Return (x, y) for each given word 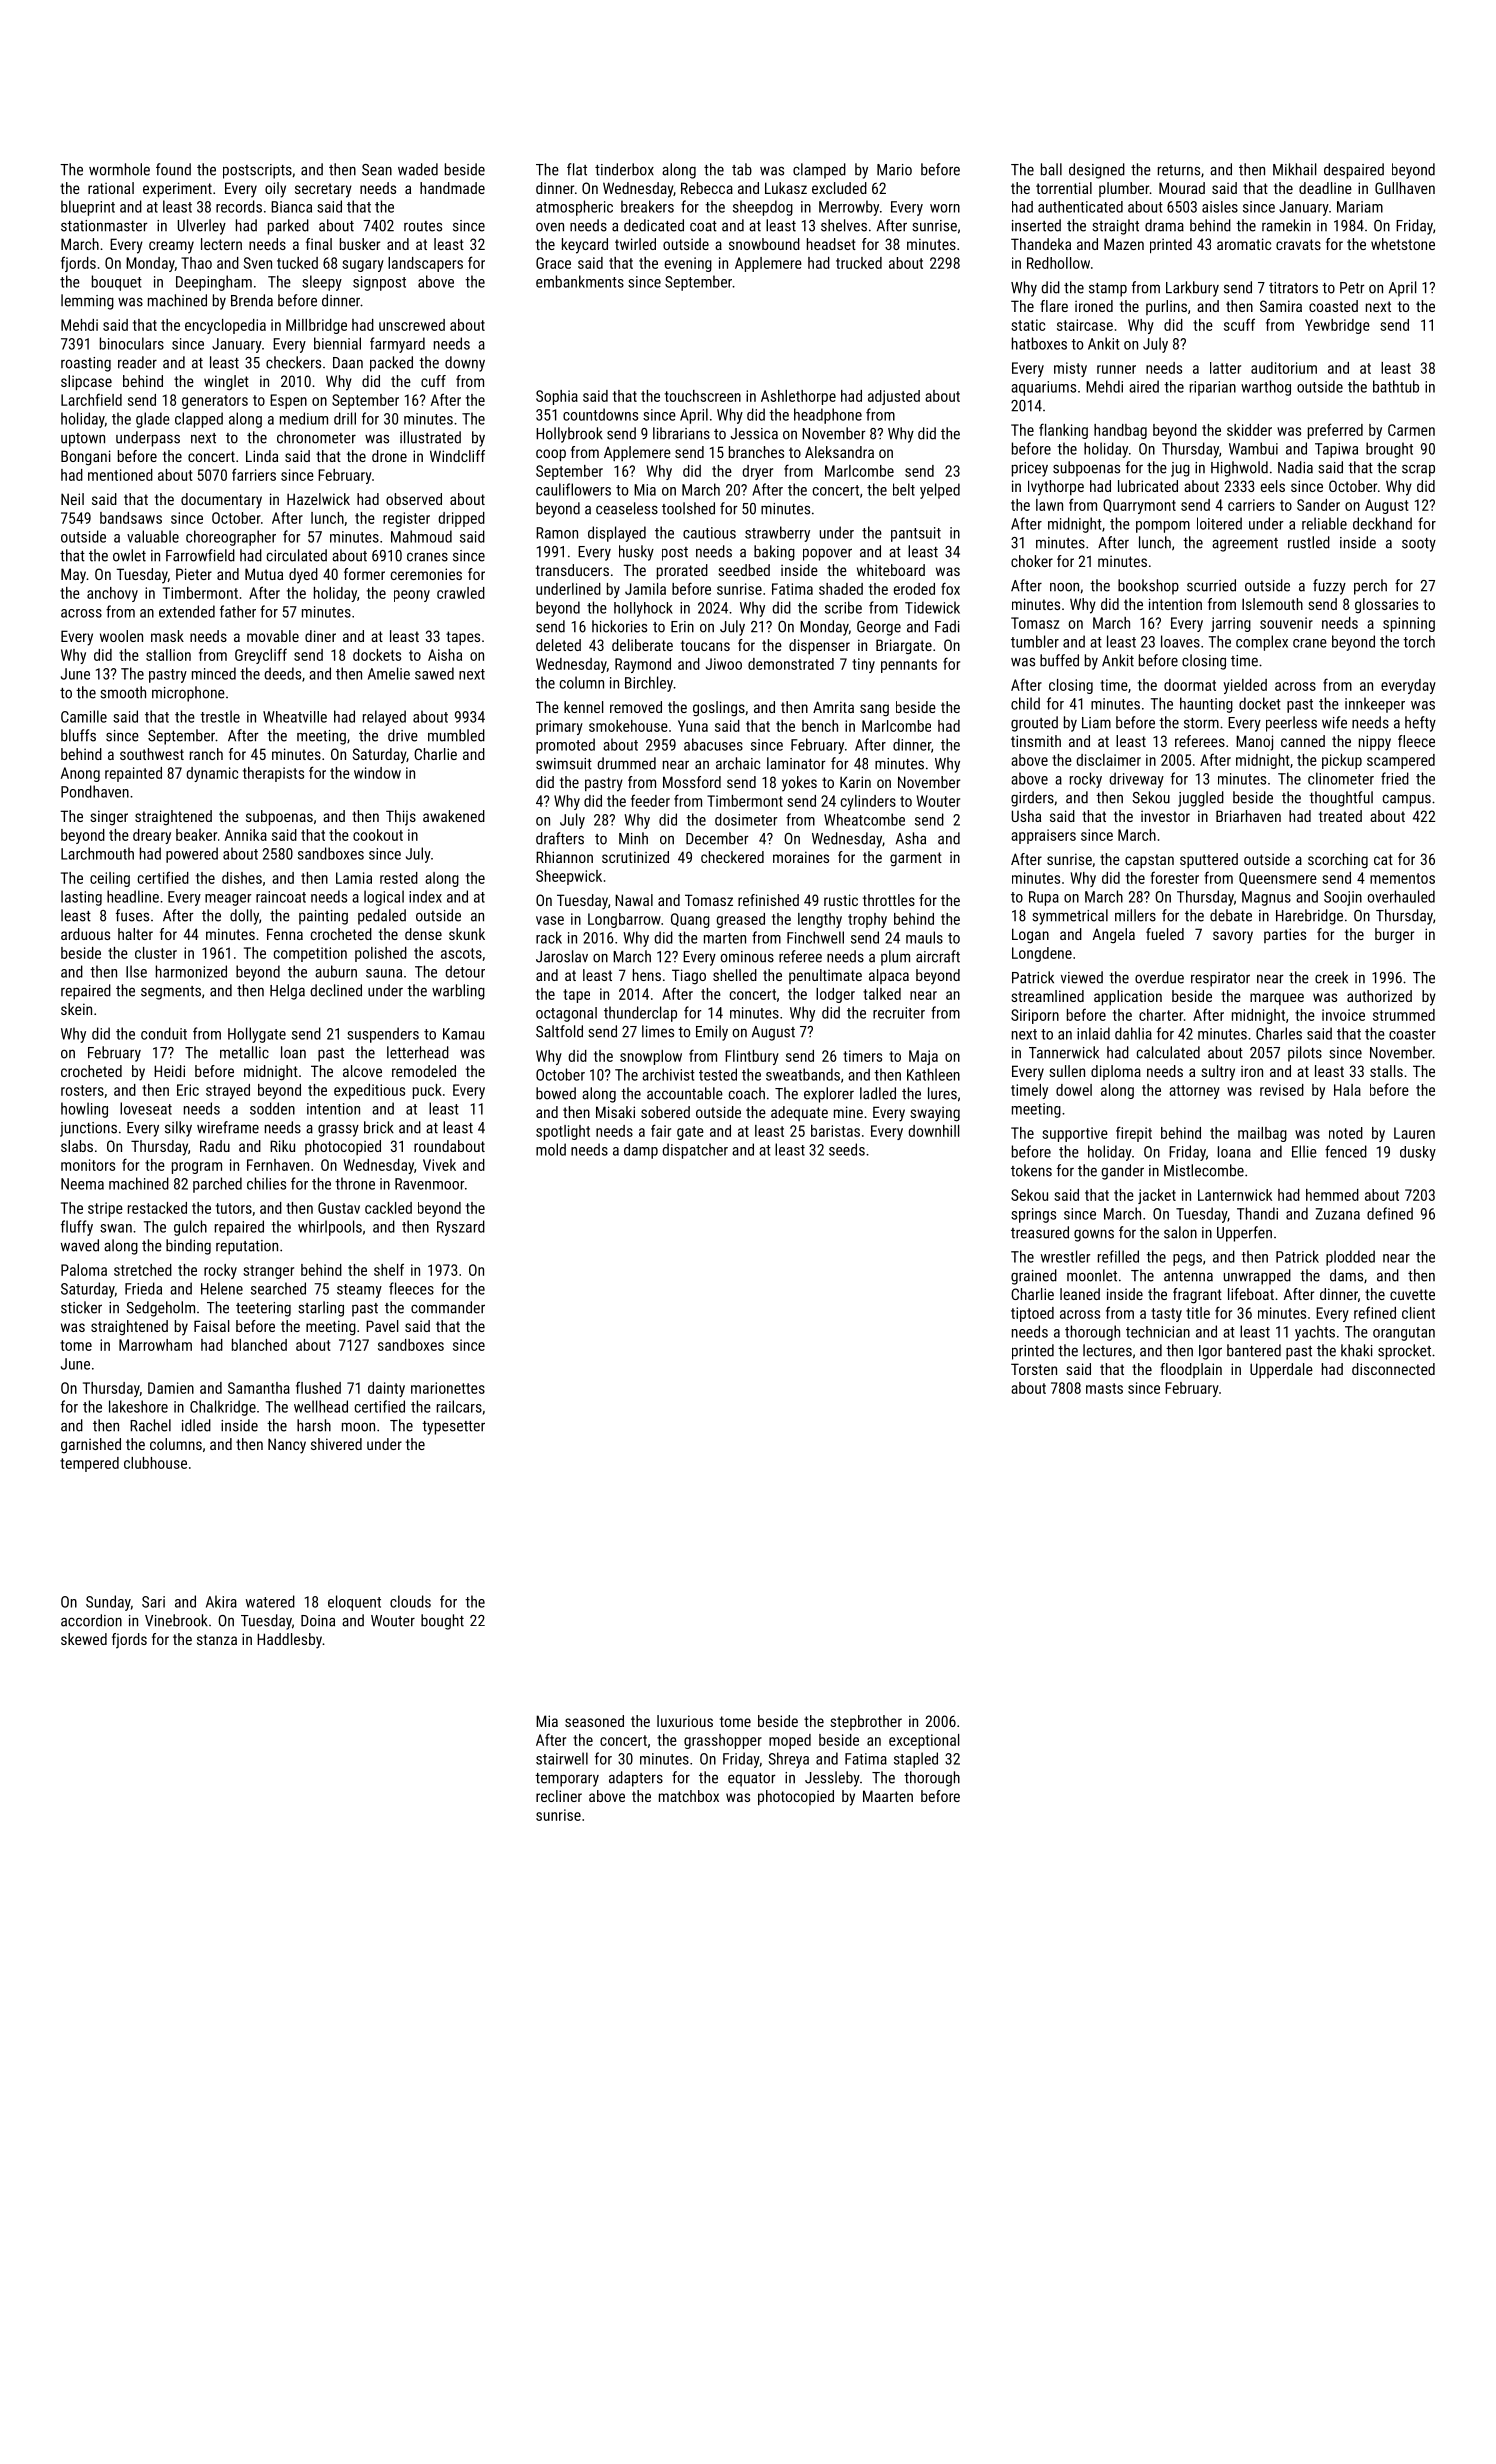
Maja (923, 1057)
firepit (1134, 1134)
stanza (217, 1639)
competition (310, 954)
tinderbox (624, 169)
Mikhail (1295, 169)
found (173, 169)
